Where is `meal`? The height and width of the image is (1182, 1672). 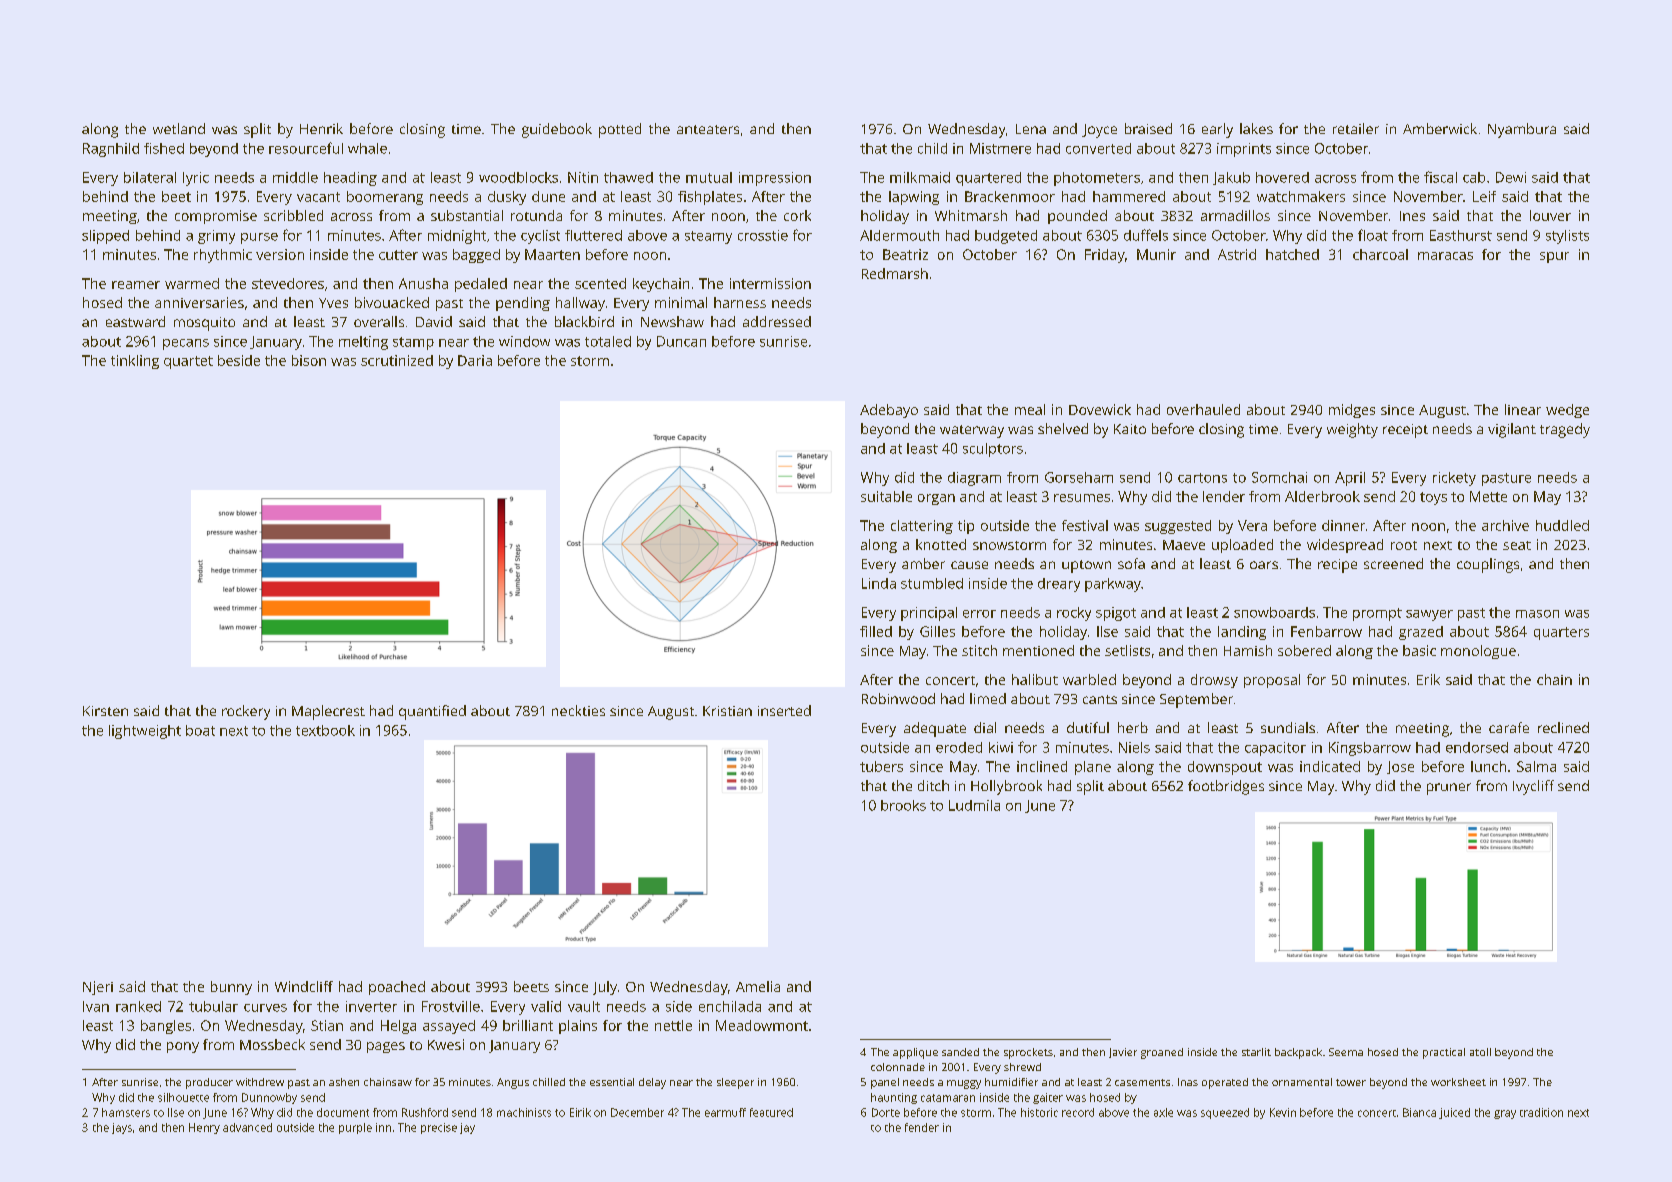 meal is located at coordinates (1030, 409).
